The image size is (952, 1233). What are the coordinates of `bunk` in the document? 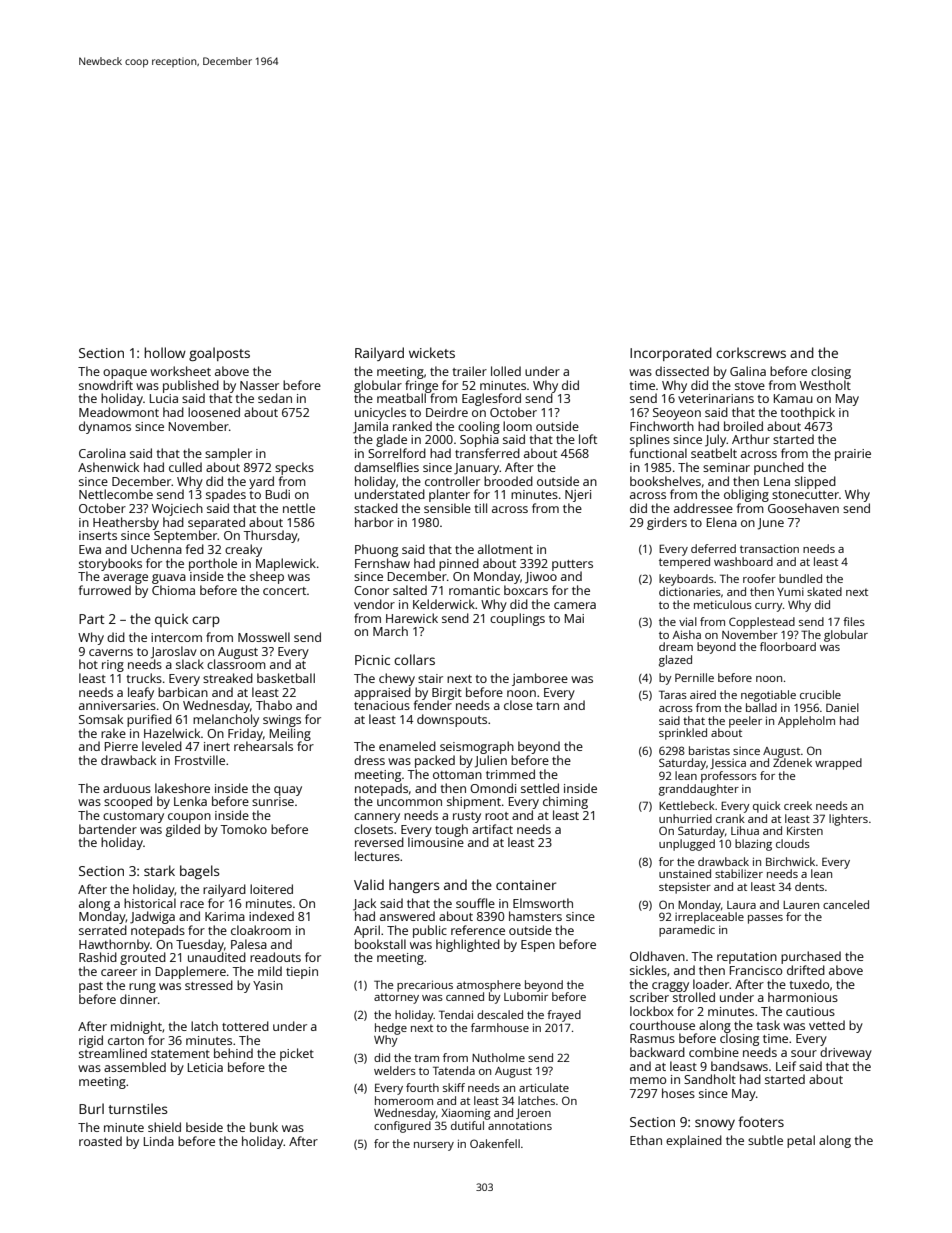 It's located at (264, 1127).
